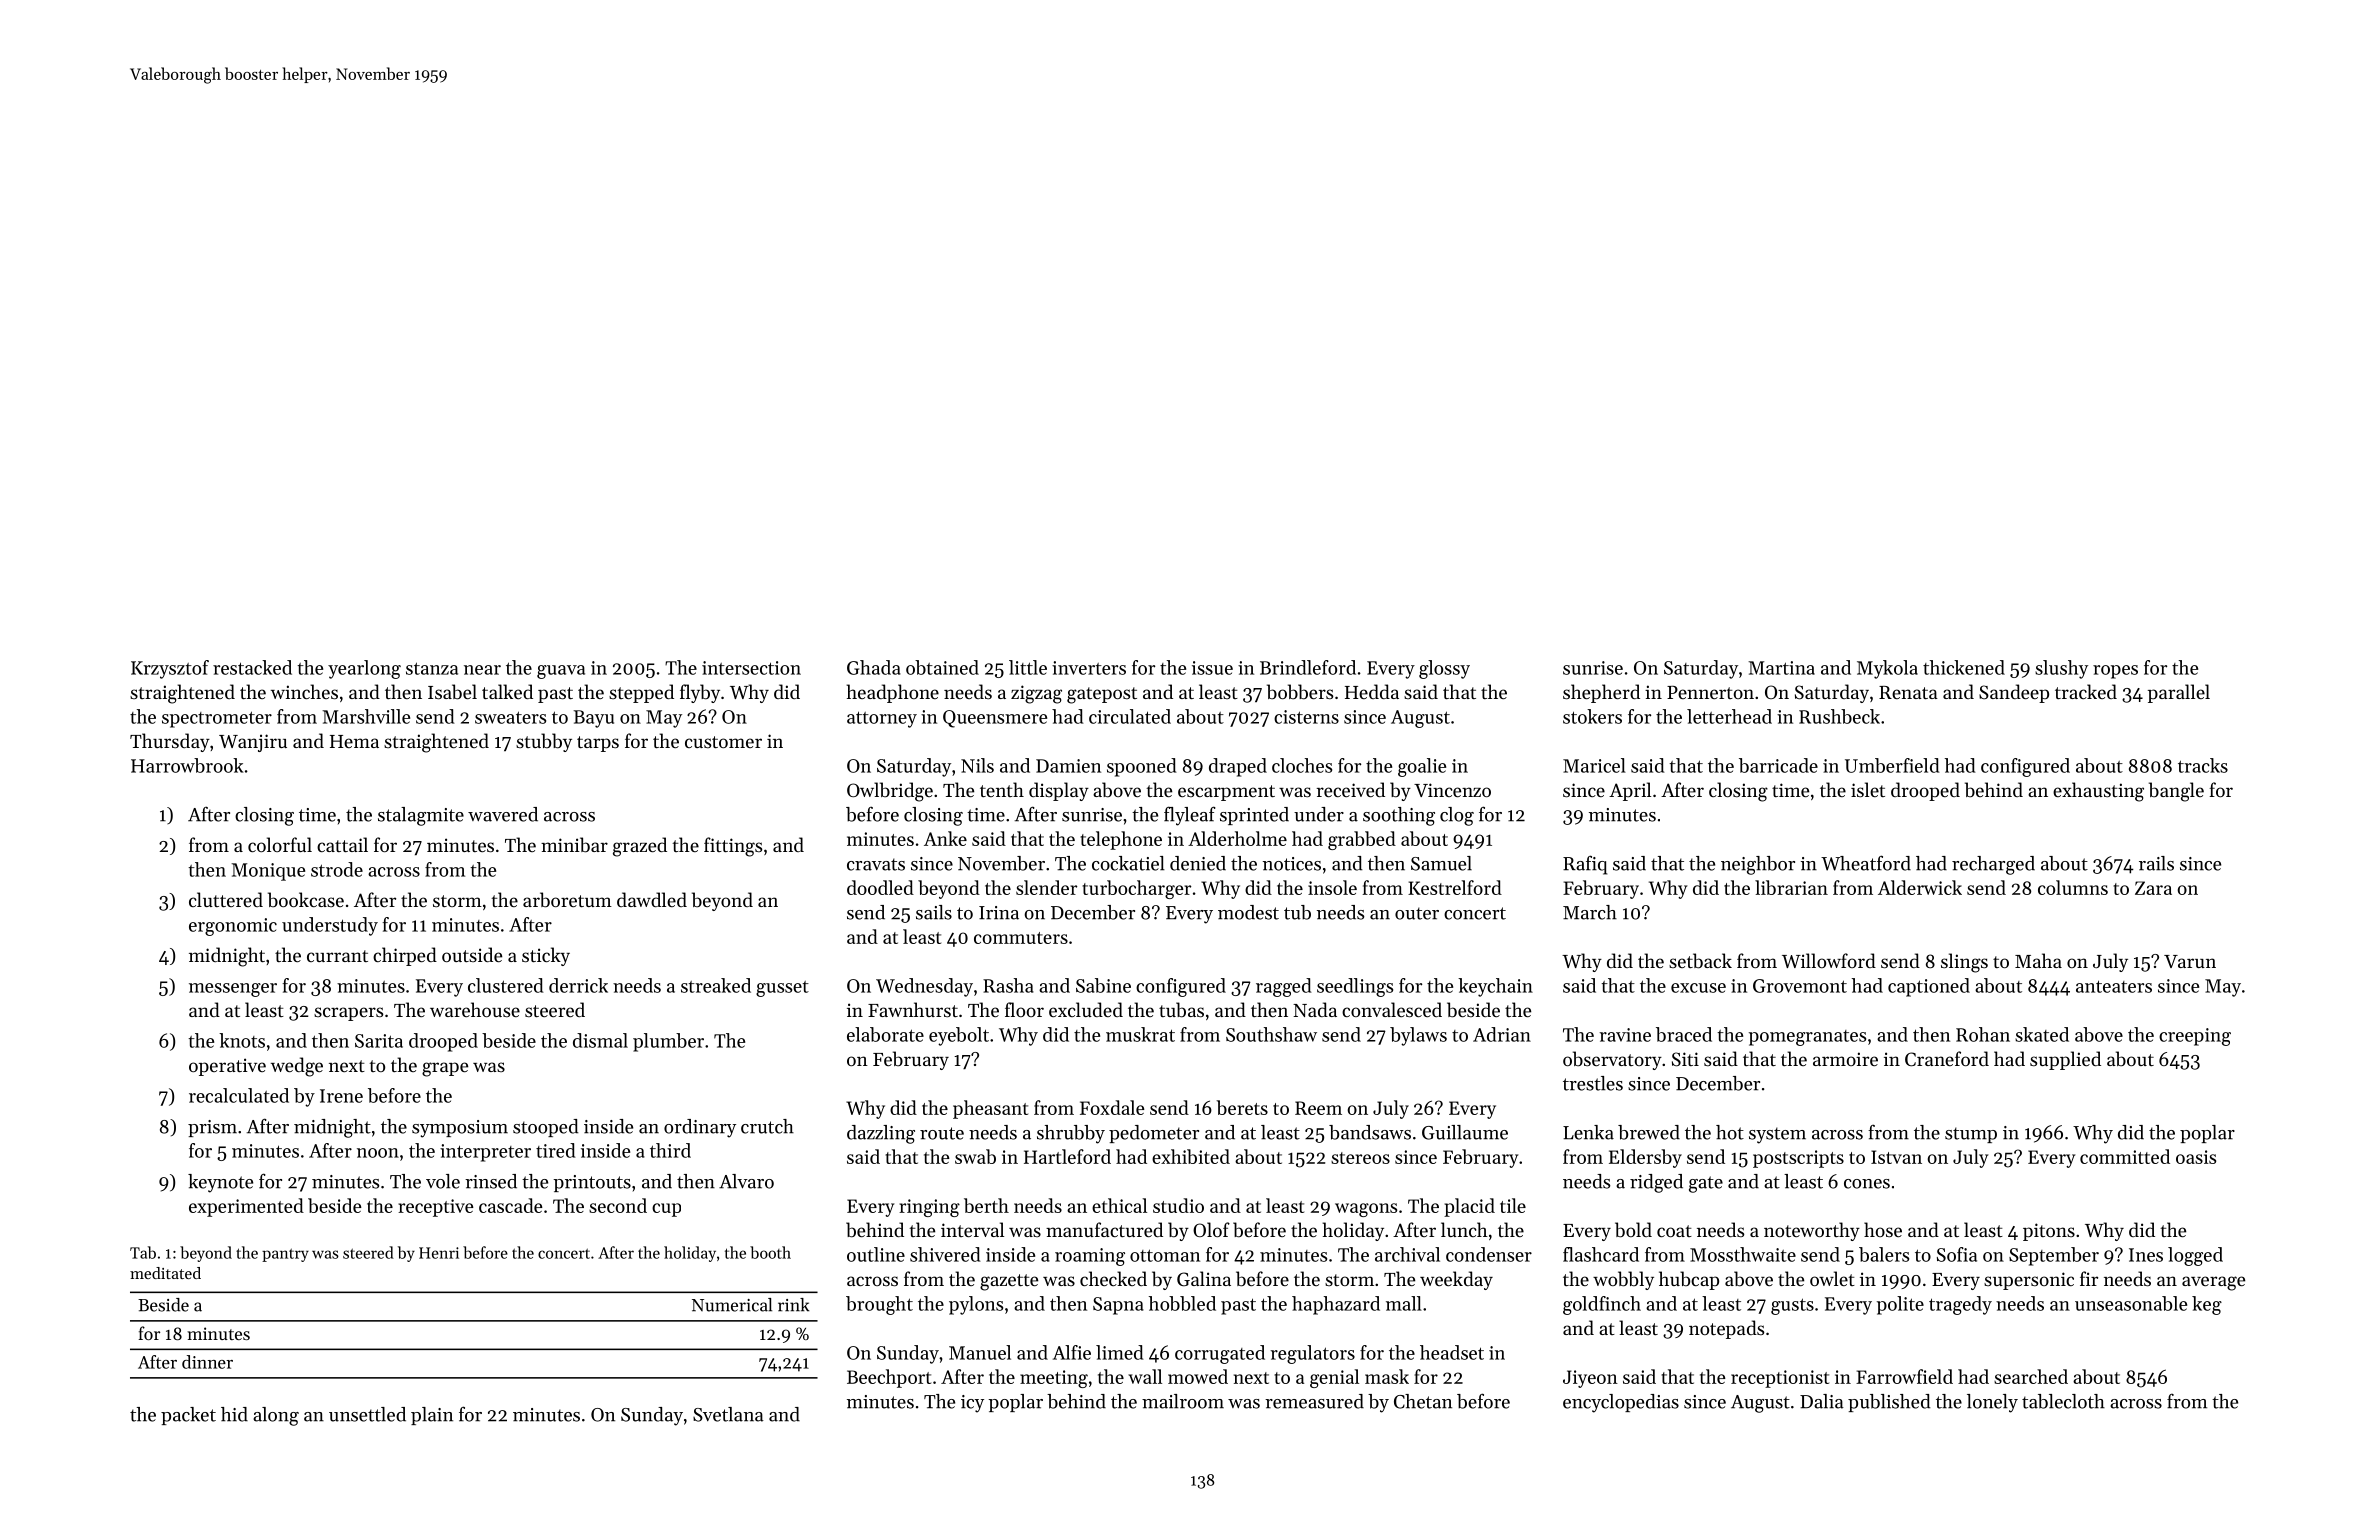  I want to click on floor, so click(1024, 1009).
